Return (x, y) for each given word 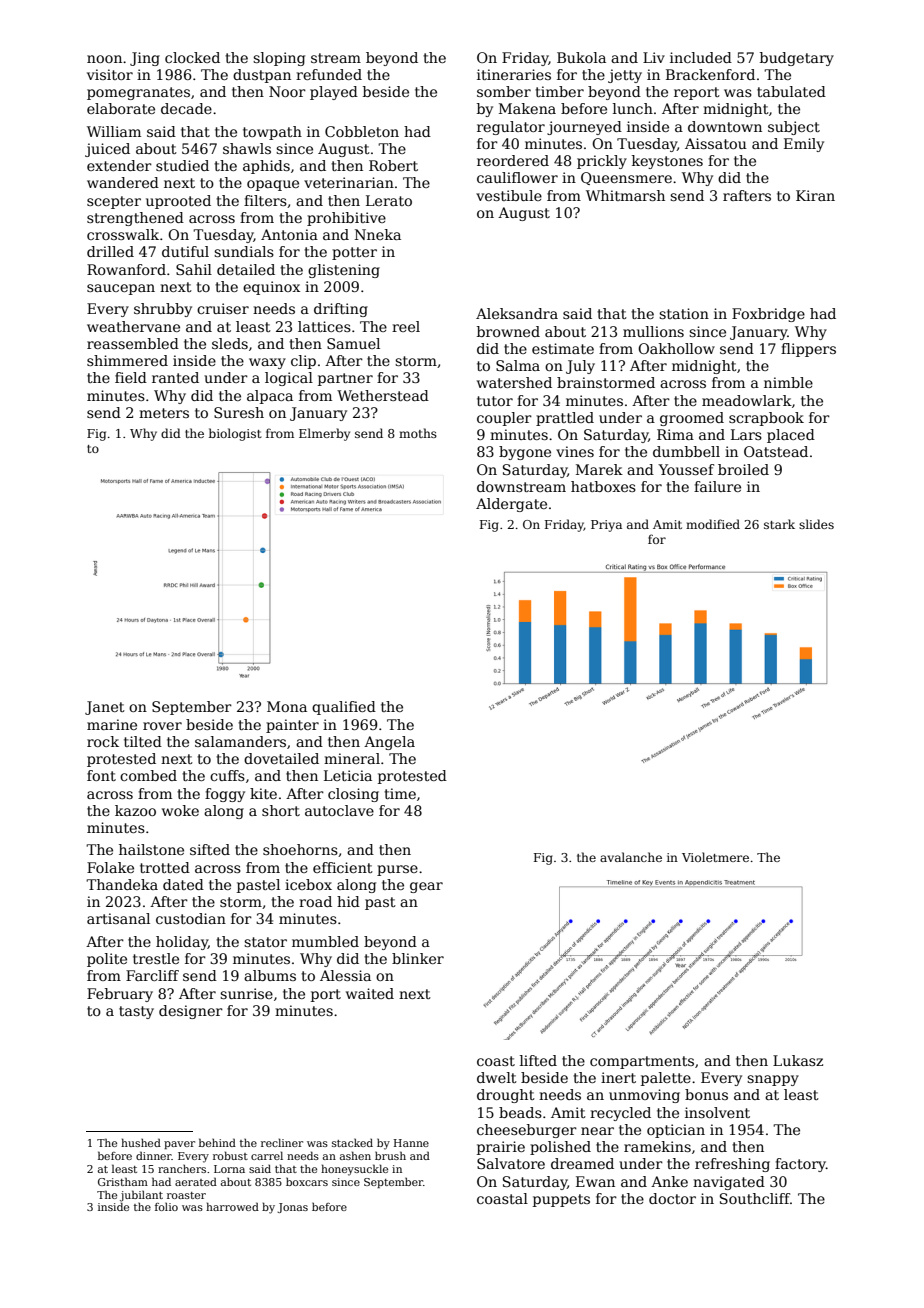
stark (779, 524)
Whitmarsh (625, 195)
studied (182, 165)
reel (406, 326)
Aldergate (511, 505)
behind (217, 1142)
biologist (235, 434)
